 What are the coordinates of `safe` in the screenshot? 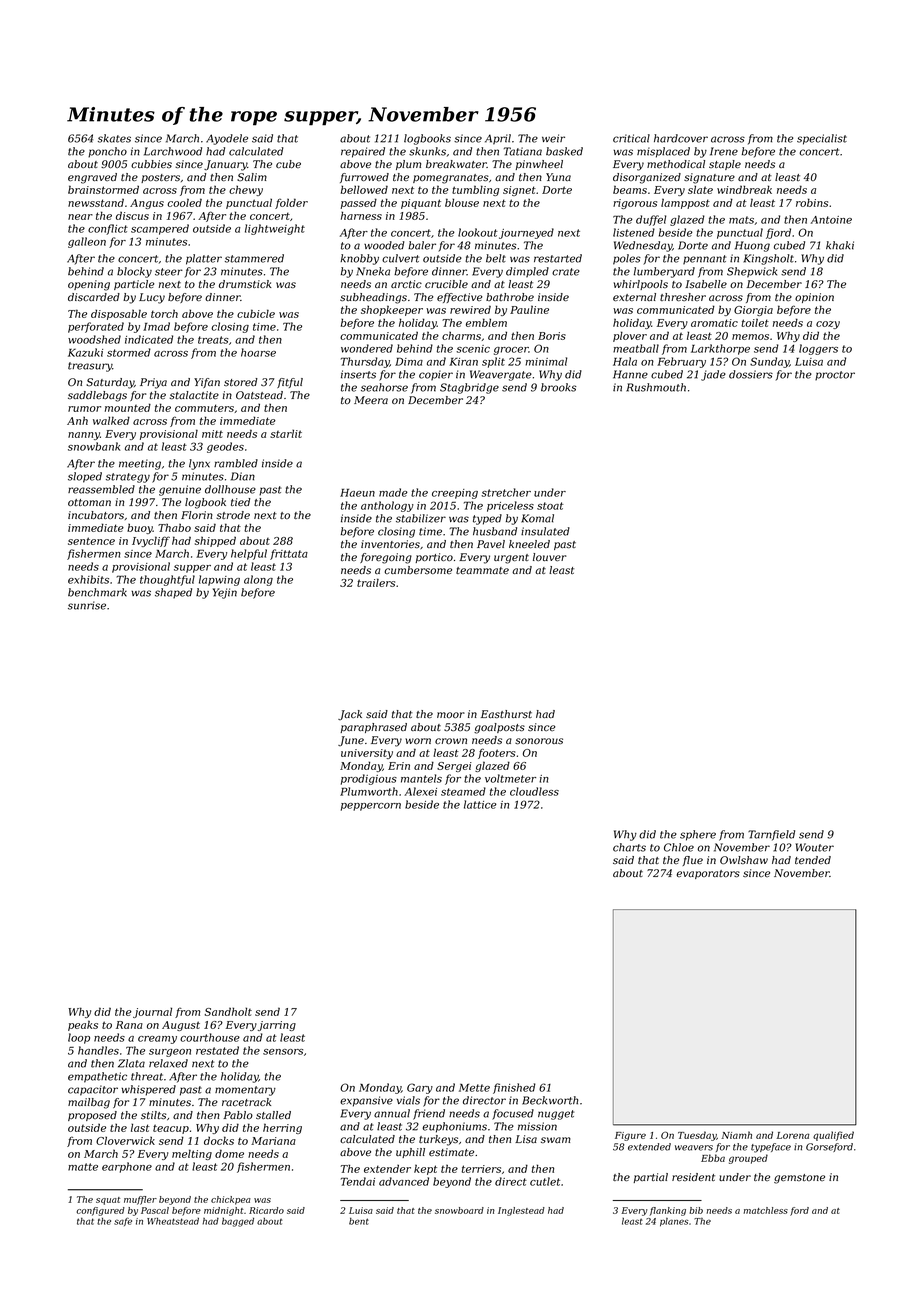 It's located at (123, 1221).
